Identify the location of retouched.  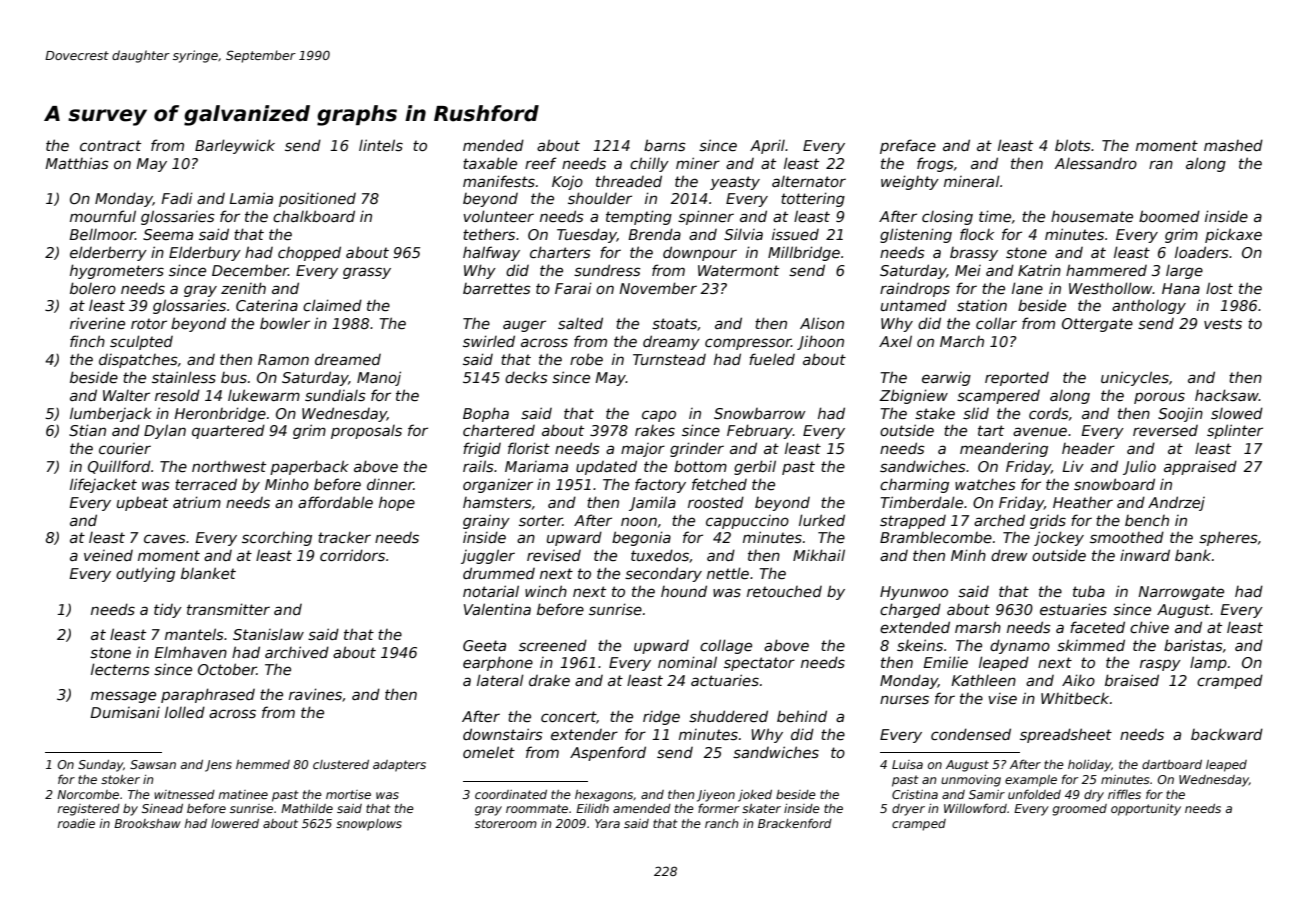
(784, 591).
